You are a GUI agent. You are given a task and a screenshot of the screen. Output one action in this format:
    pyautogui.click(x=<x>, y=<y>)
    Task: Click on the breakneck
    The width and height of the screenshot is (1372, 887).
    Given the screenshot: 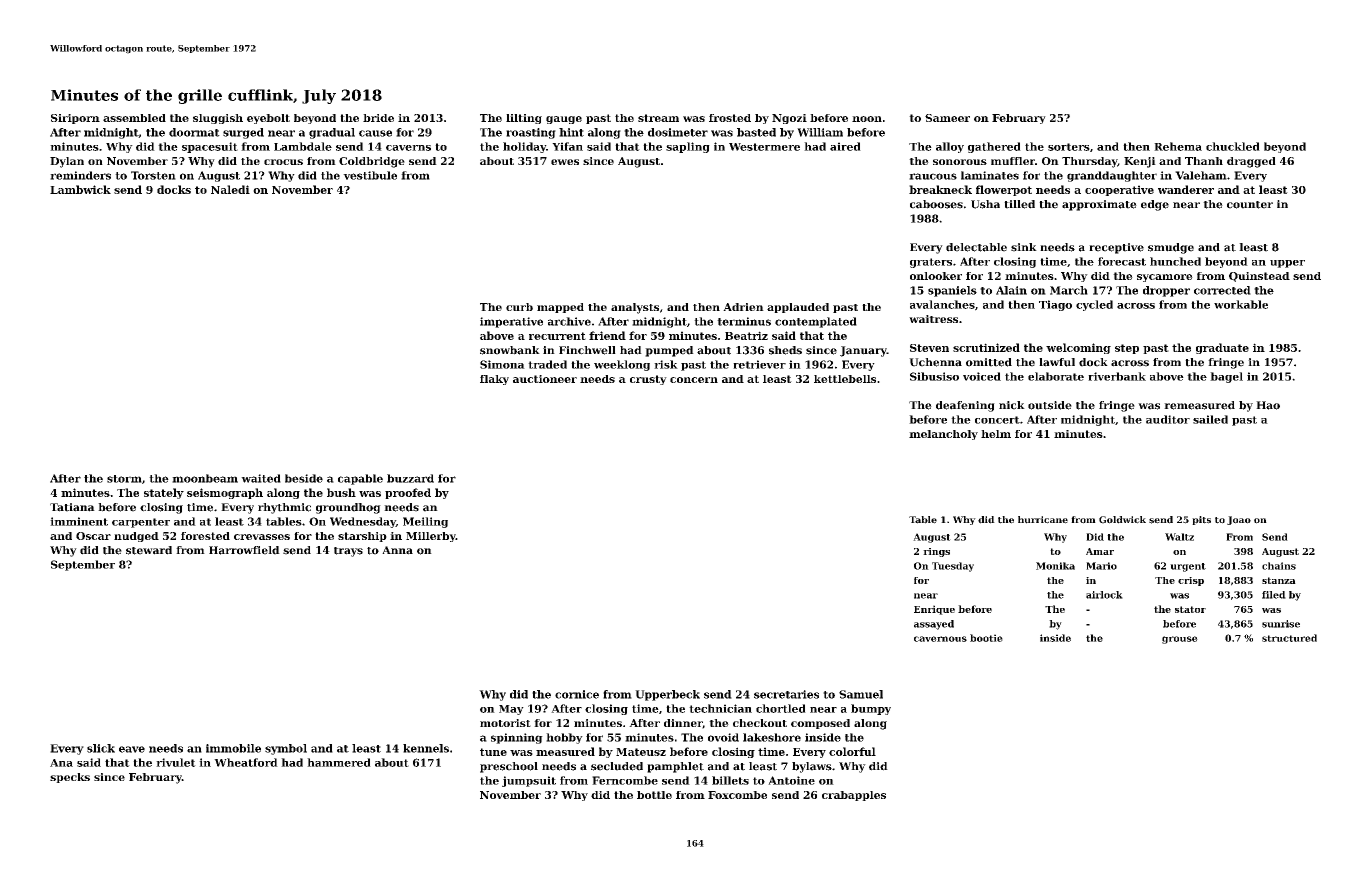 What is the action you would take?
    pyautogui.click(x=940, y=189)
